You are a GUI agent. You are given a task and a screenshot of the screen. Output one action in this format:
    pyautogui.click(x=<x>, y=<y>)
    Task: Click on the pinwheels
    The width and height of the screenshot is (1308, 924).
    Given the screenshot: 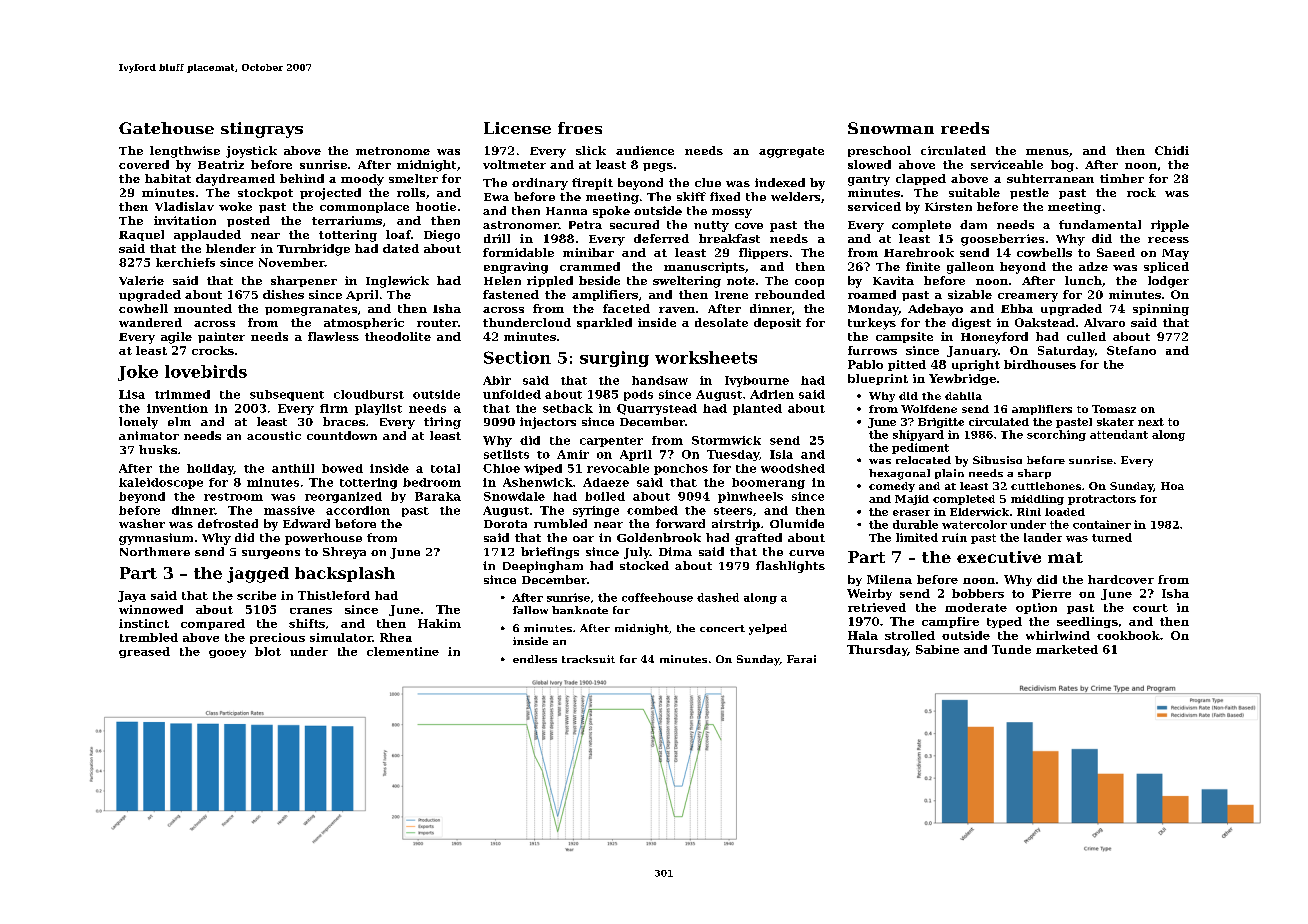 What is the action you would take?
    pyautogui.click(x=750, y=497)
